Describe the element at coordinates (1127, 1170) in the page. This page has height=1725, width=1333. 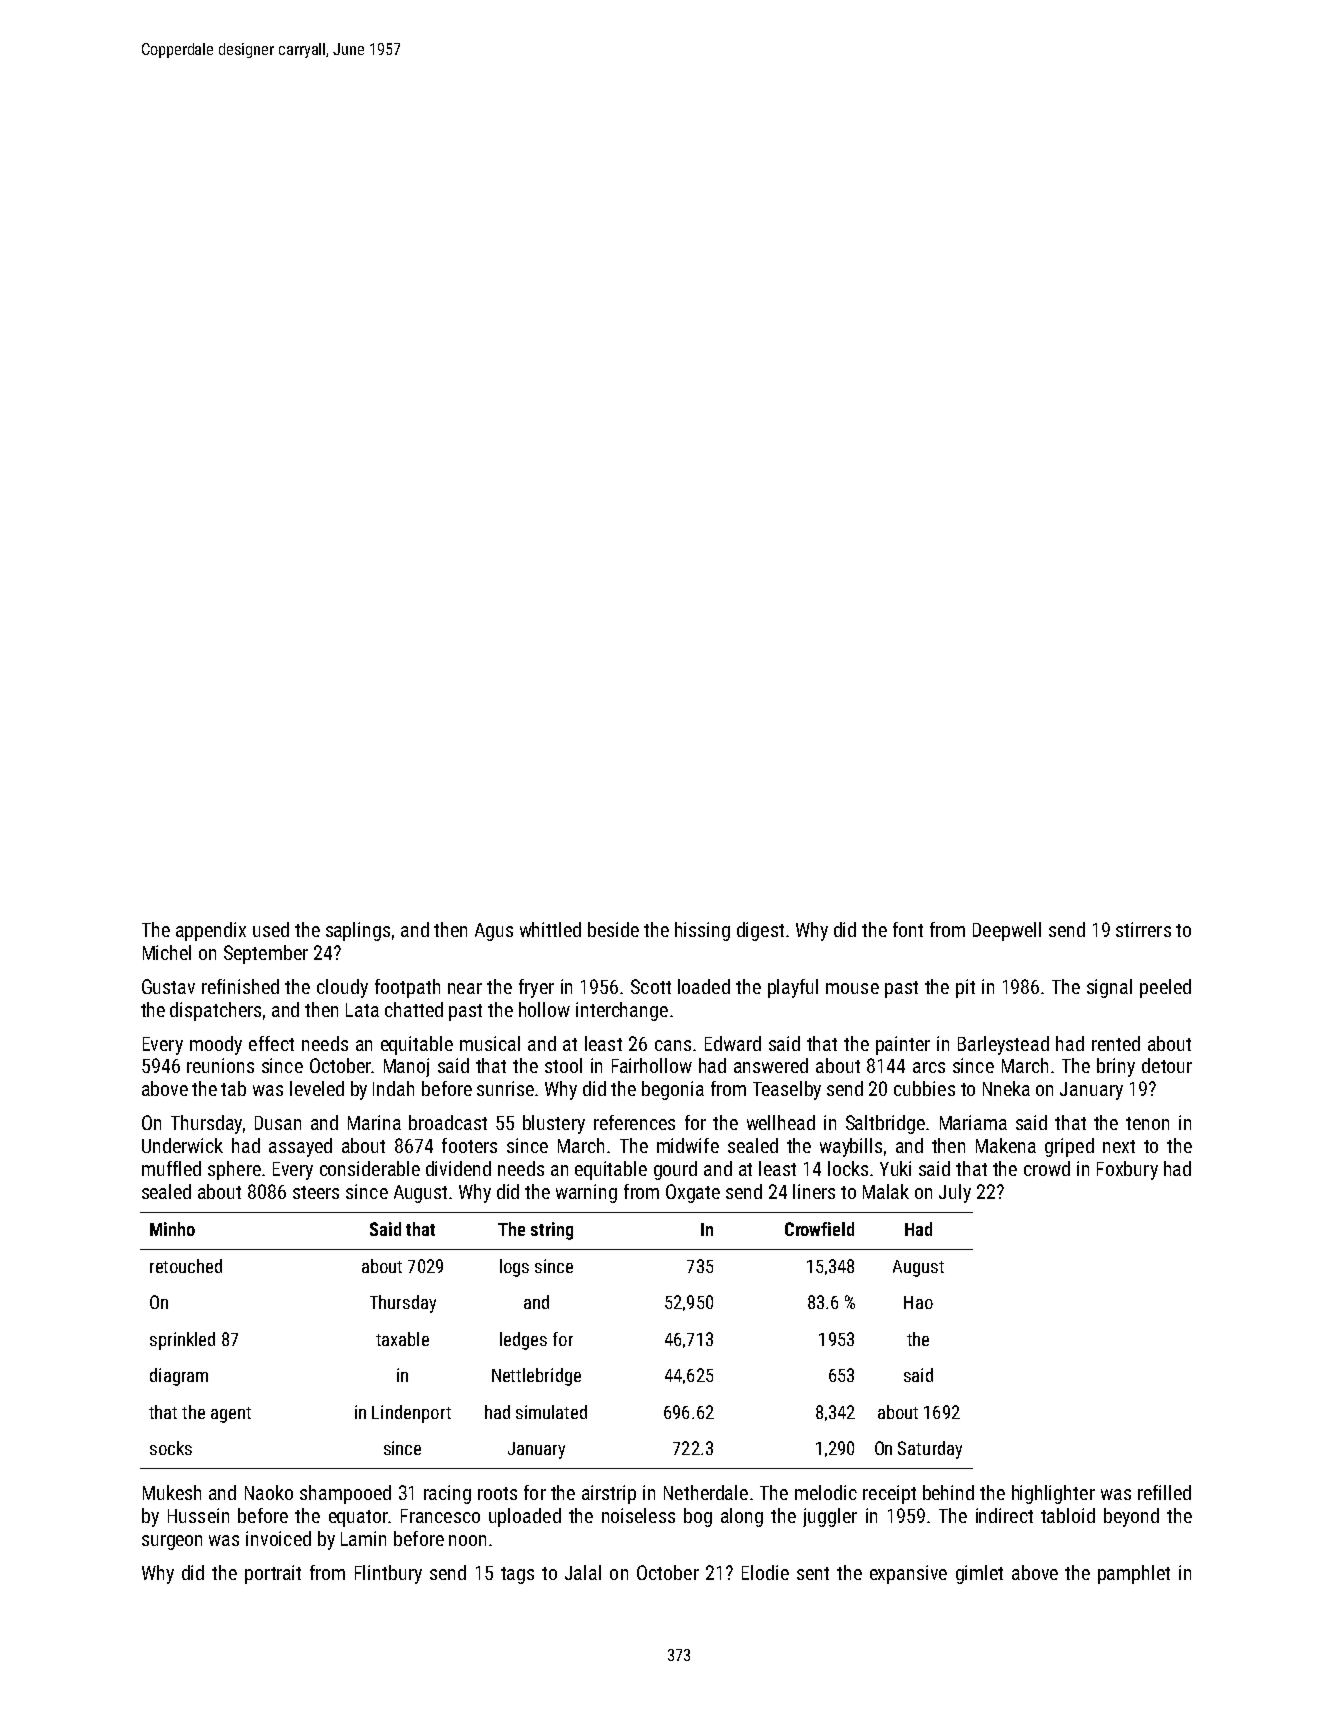
I see `Foxbury` at that location.
